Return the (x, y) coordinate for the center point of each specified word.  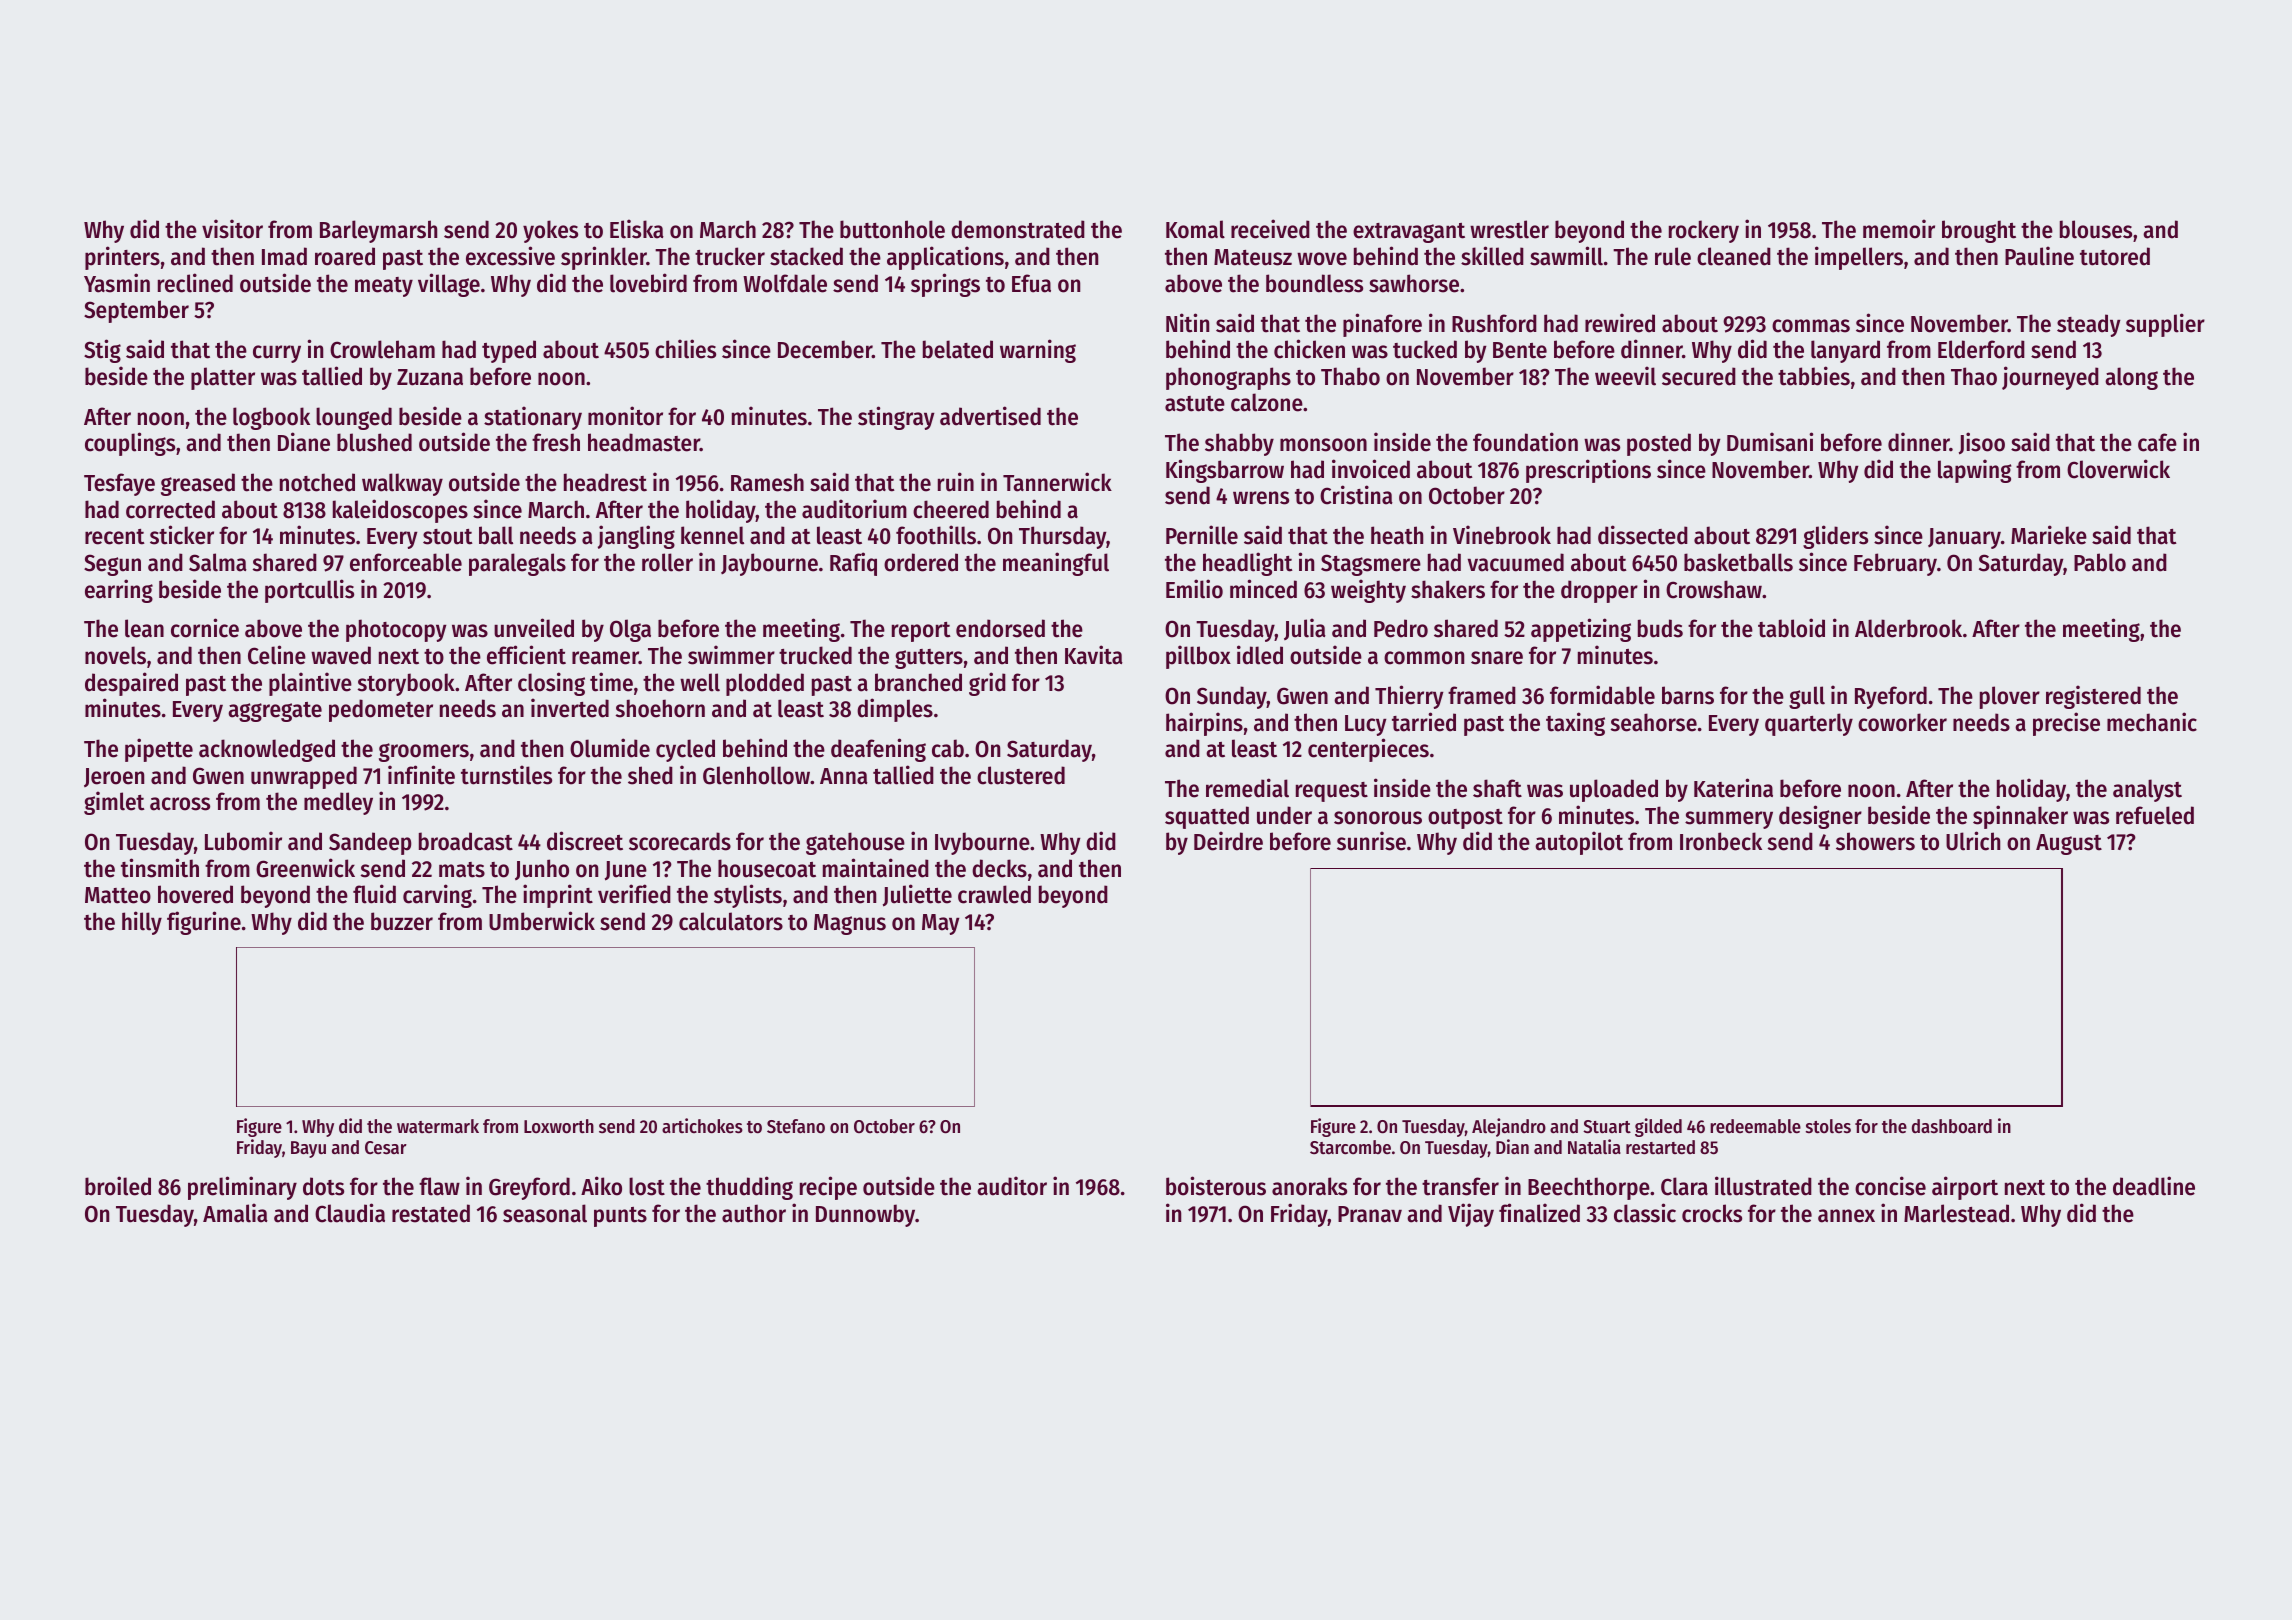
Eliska (637, 229)
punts (620, 1217)
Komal (1195, 229)
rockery (1704, 231)
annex (1846, 1216)
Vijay (1471, 1215)
